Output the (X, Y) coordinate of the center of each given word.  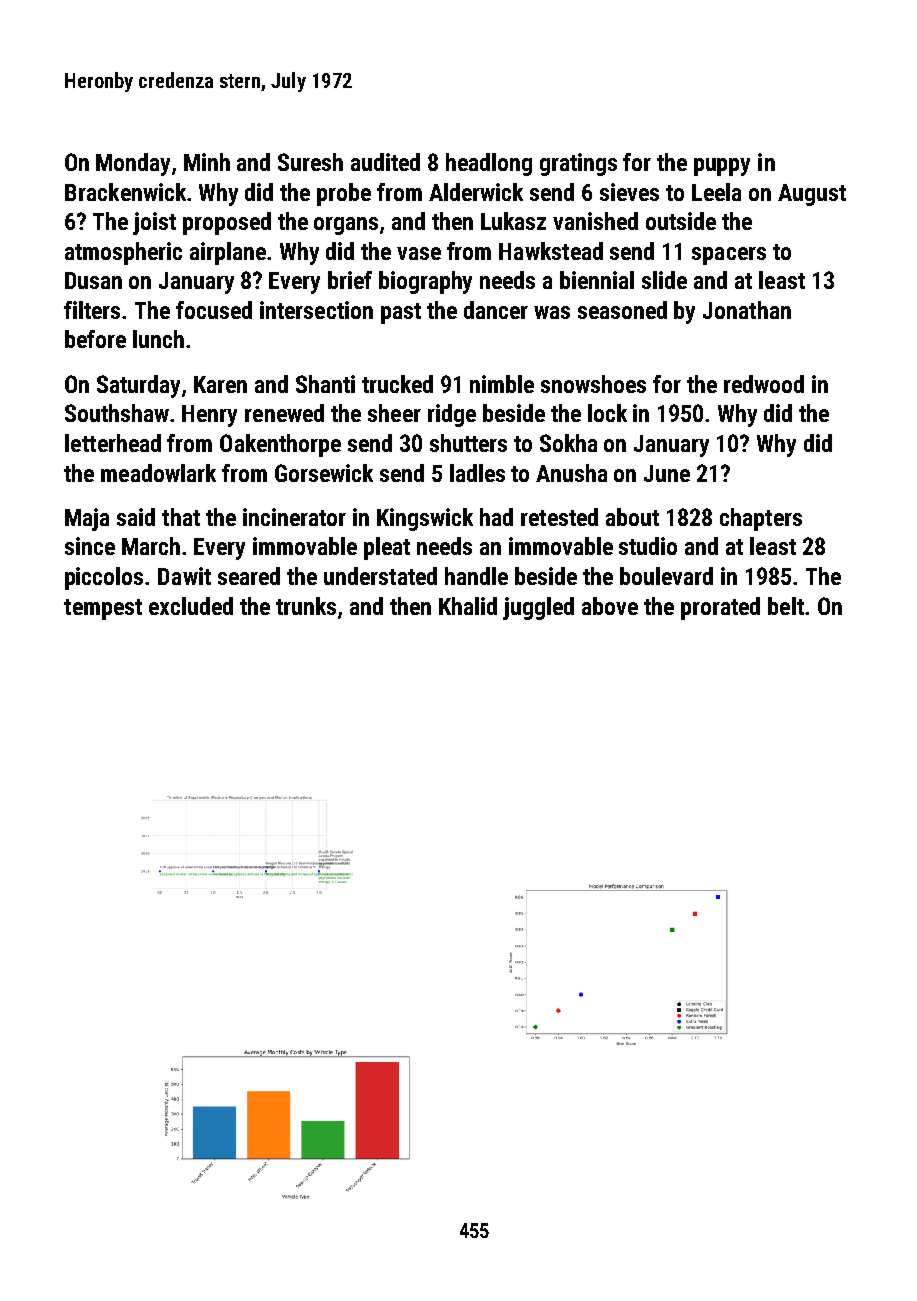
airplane (229, 253)
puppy (722, 167)
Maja (87, 519)
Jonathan (747, 310)
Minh (207, 162)
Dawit (184, 576)
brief (350, 280)
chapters (761, 519)
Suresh (310, 162)
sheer (394, 413)
